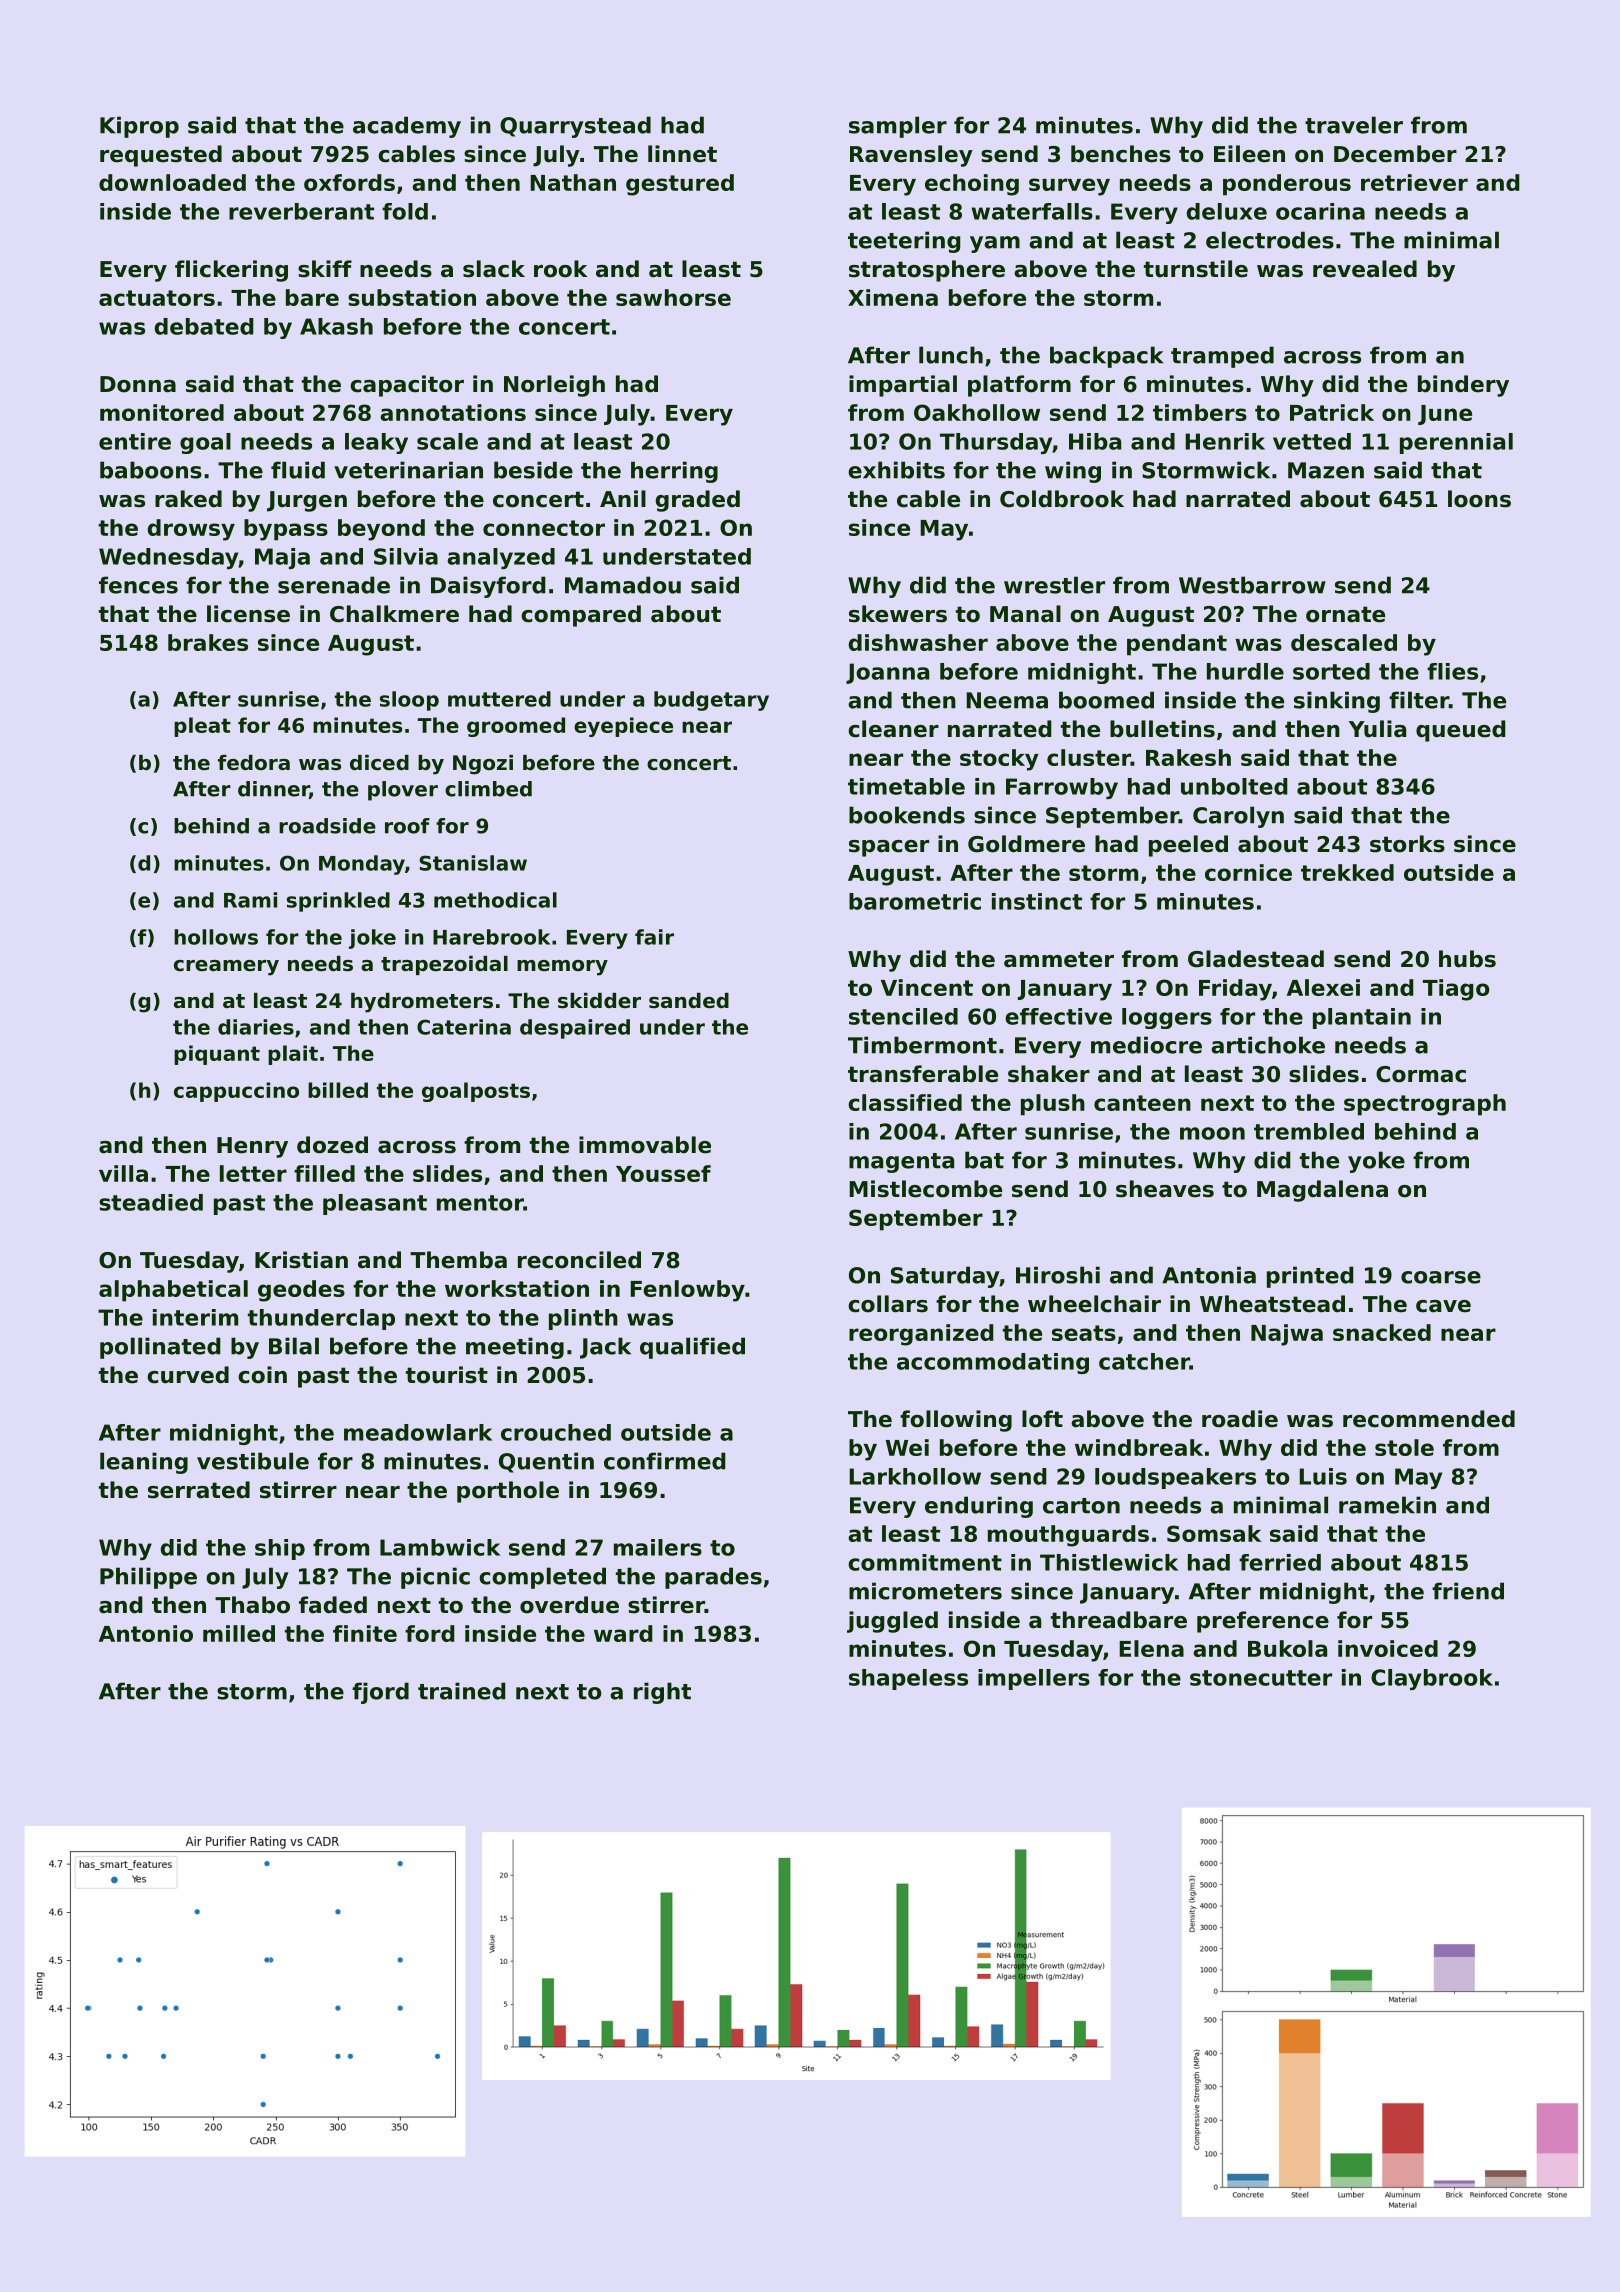 This page has height=2292, width=1620. Describe the element at coordinates (418, 1432) in the page. I see `meadowlark` at that location.
